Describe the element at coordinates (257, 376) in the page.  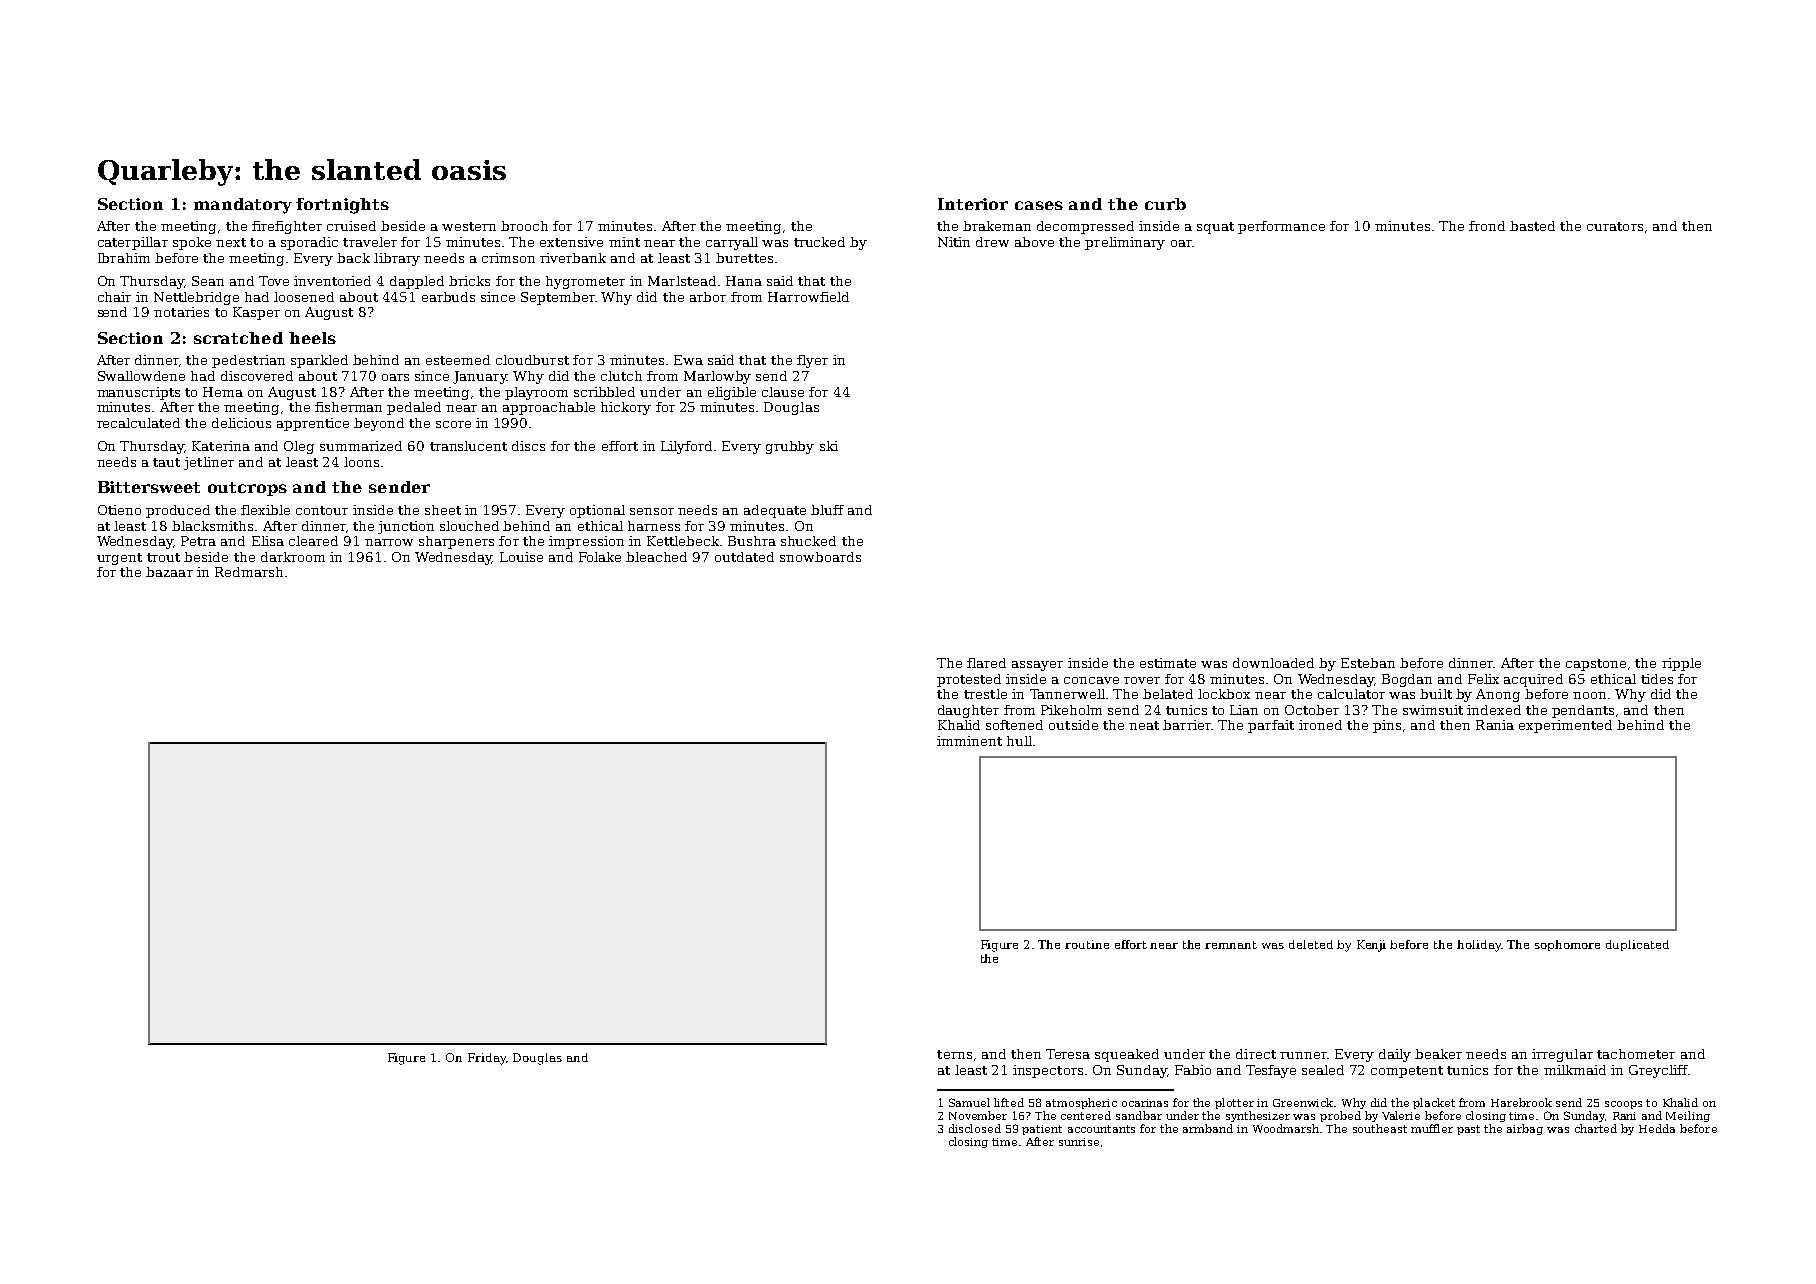
I see `discovered` at that location.
